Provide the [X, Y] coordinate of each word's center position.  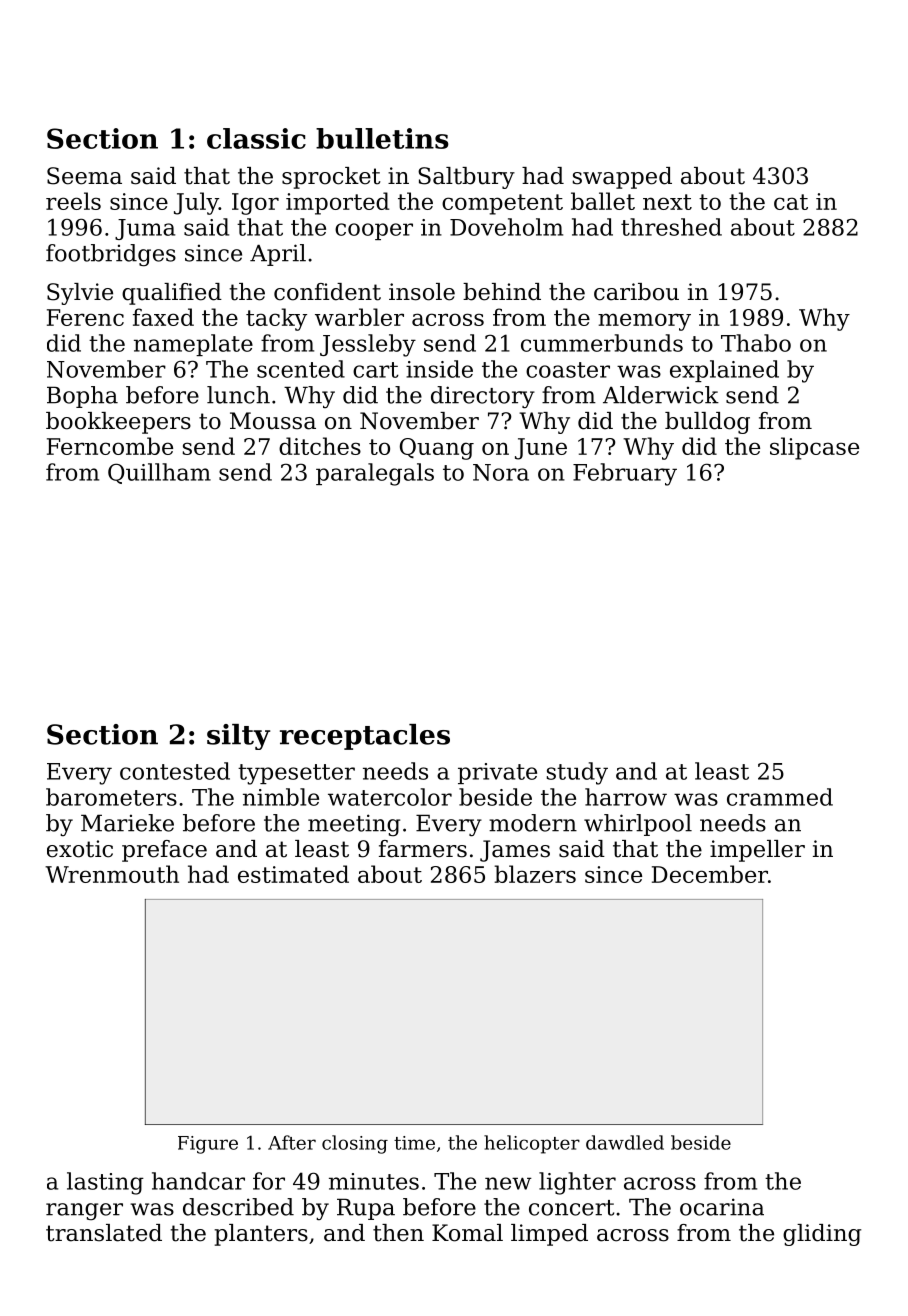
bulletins [382, 138]
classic [256, 138]
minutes [374, 1181]
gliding [822, 1235]
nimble [281, 797]
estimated [293, 874]
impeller [757, 851]
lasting [105, 1183]
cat [791, 202]
